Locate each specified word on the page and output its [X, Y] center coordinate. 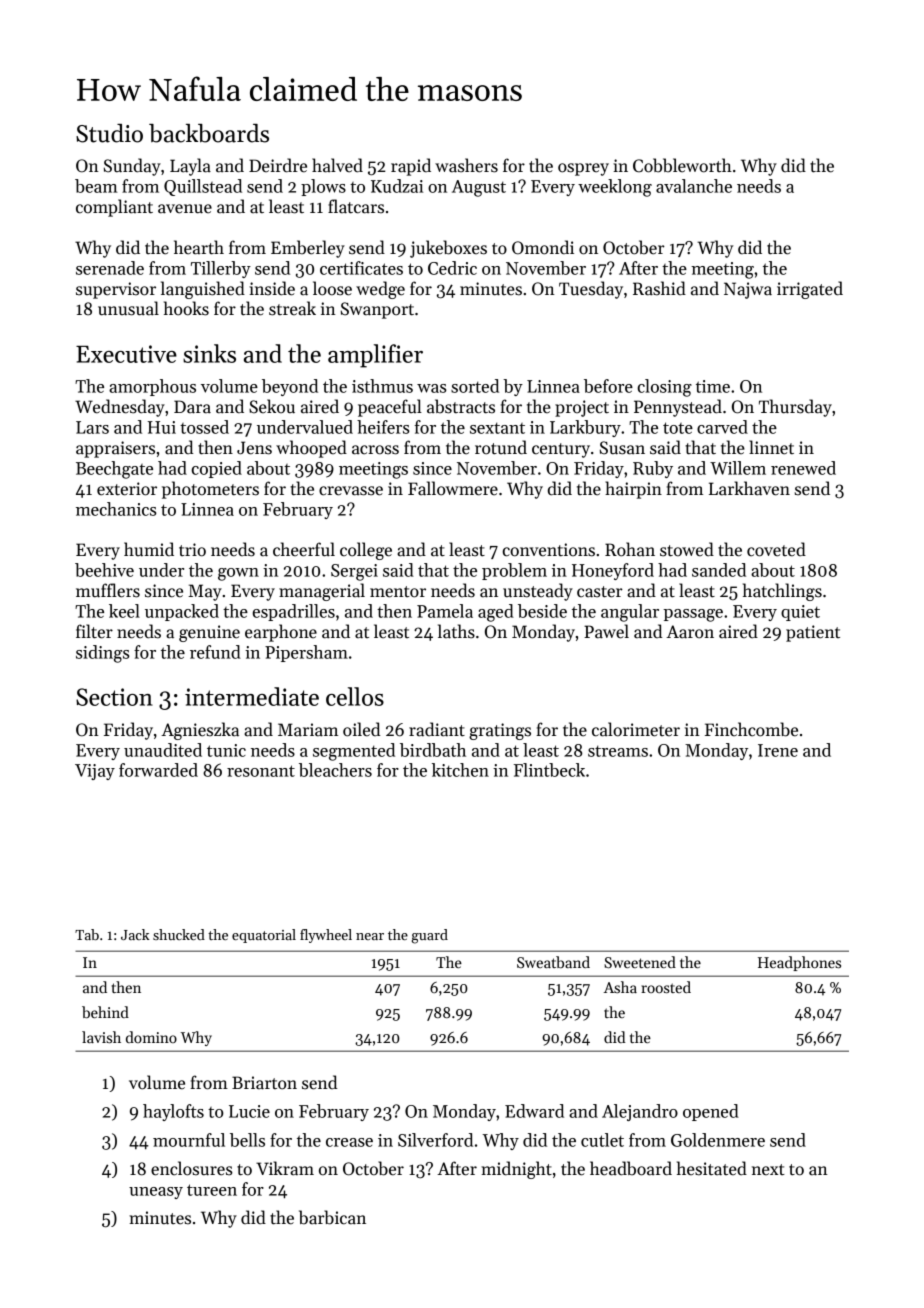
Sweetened [640, 962]
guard [430, 936]
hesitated [712, 1168]
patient [813, 633]
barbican [332, 1217]
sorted [475, 386]
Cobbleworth [682, 165]
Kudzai [397, 186]
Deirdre [278, 165]
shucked [179, 934]
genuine [209, 633]
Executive [126, 354]
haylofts [173, 1112]
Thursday [795, 408]
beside [542, 611]
